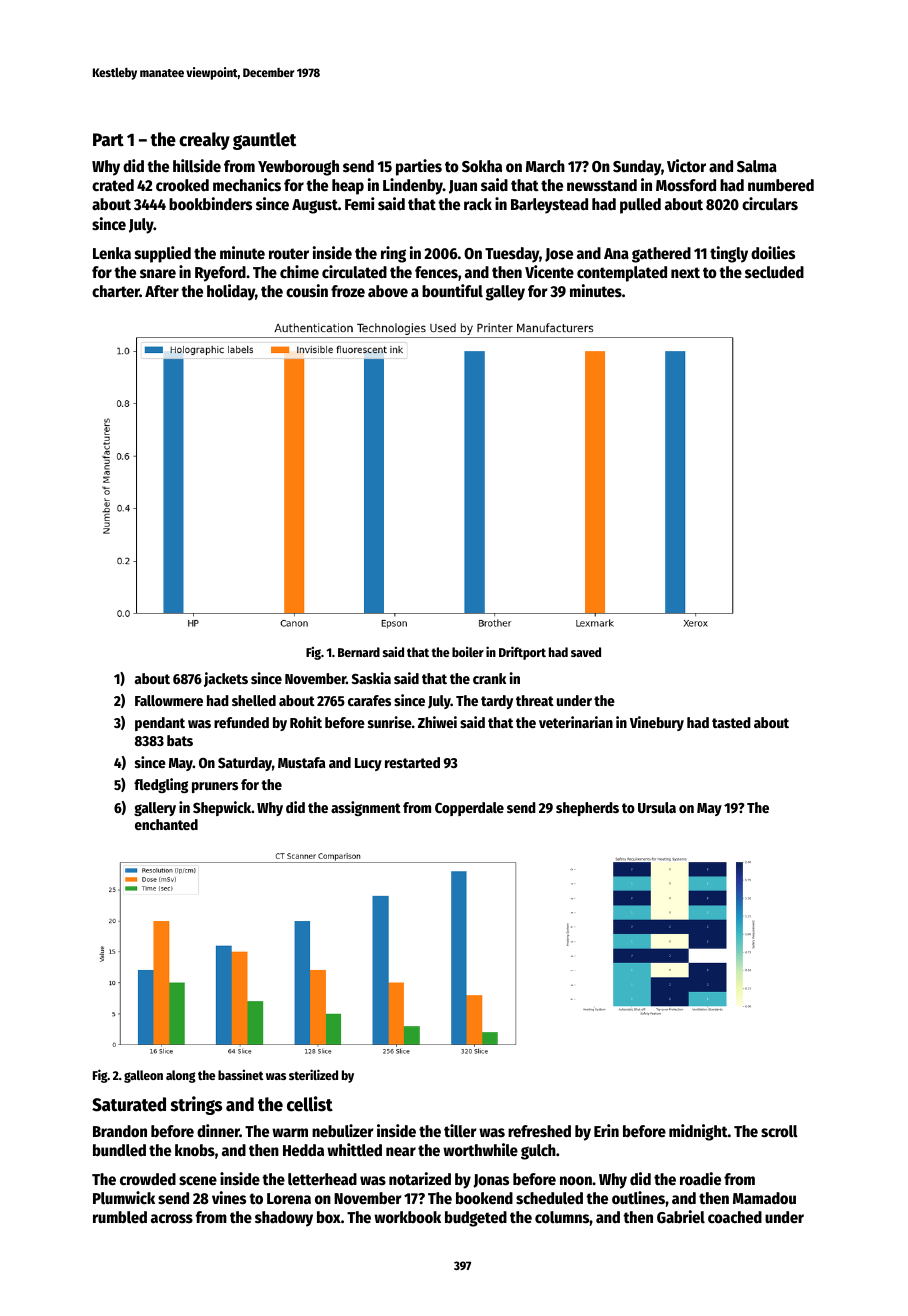 This document has width=908, height=1316. Describe the element at coordinates (284, 1219) in the document. I see `shadowy` at that location.
